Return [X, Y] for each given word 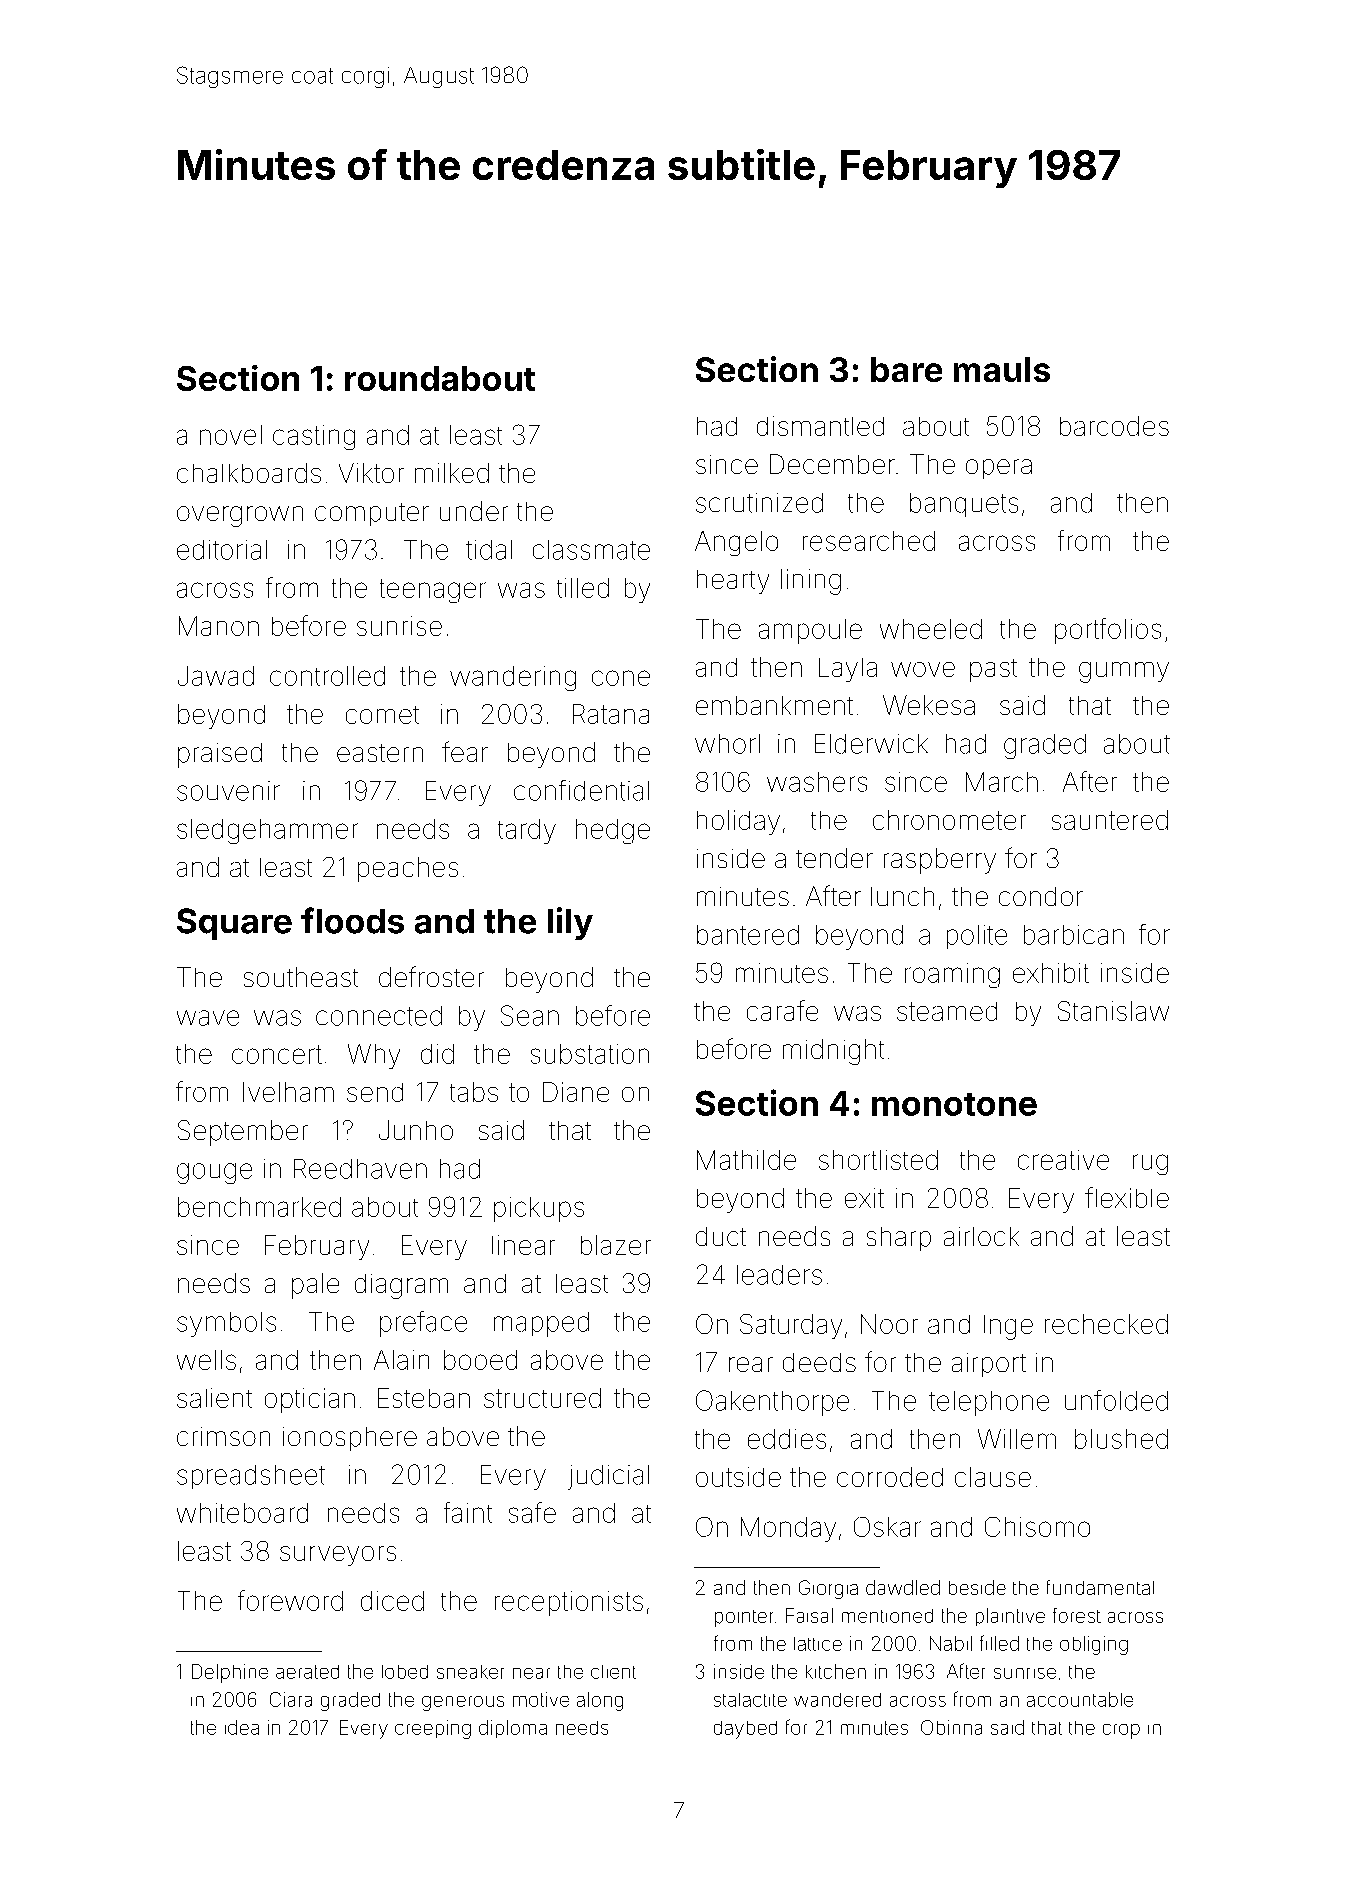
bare [906, 369]
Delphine [230, 1673]
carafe [782, 1010]
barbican [1074, 935]
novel [231, 435]
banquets [964, 505]
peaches [408, 869]
